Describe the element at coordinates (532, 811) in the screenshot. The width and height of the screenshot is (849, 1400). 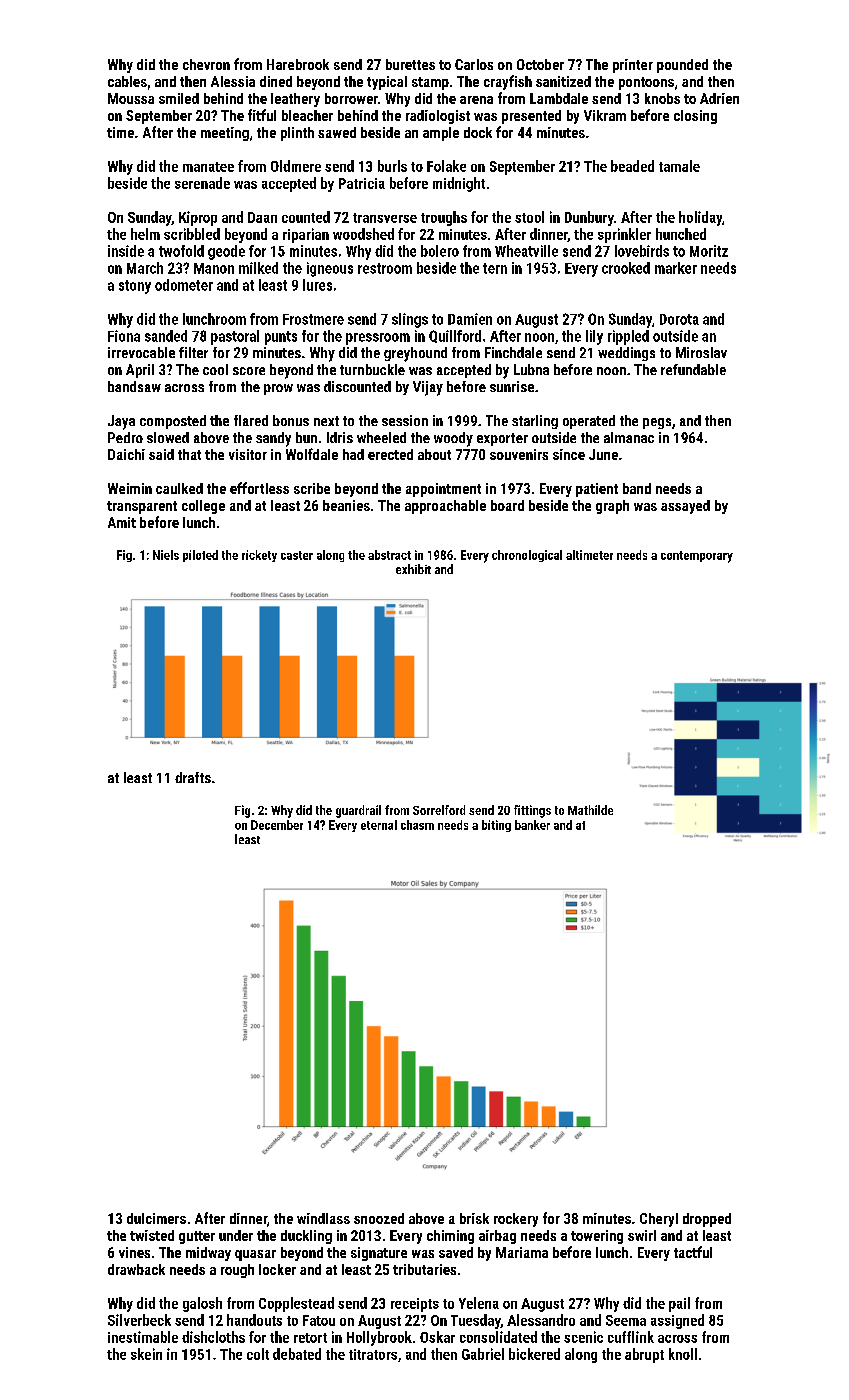
I see `fittings` at that location.
